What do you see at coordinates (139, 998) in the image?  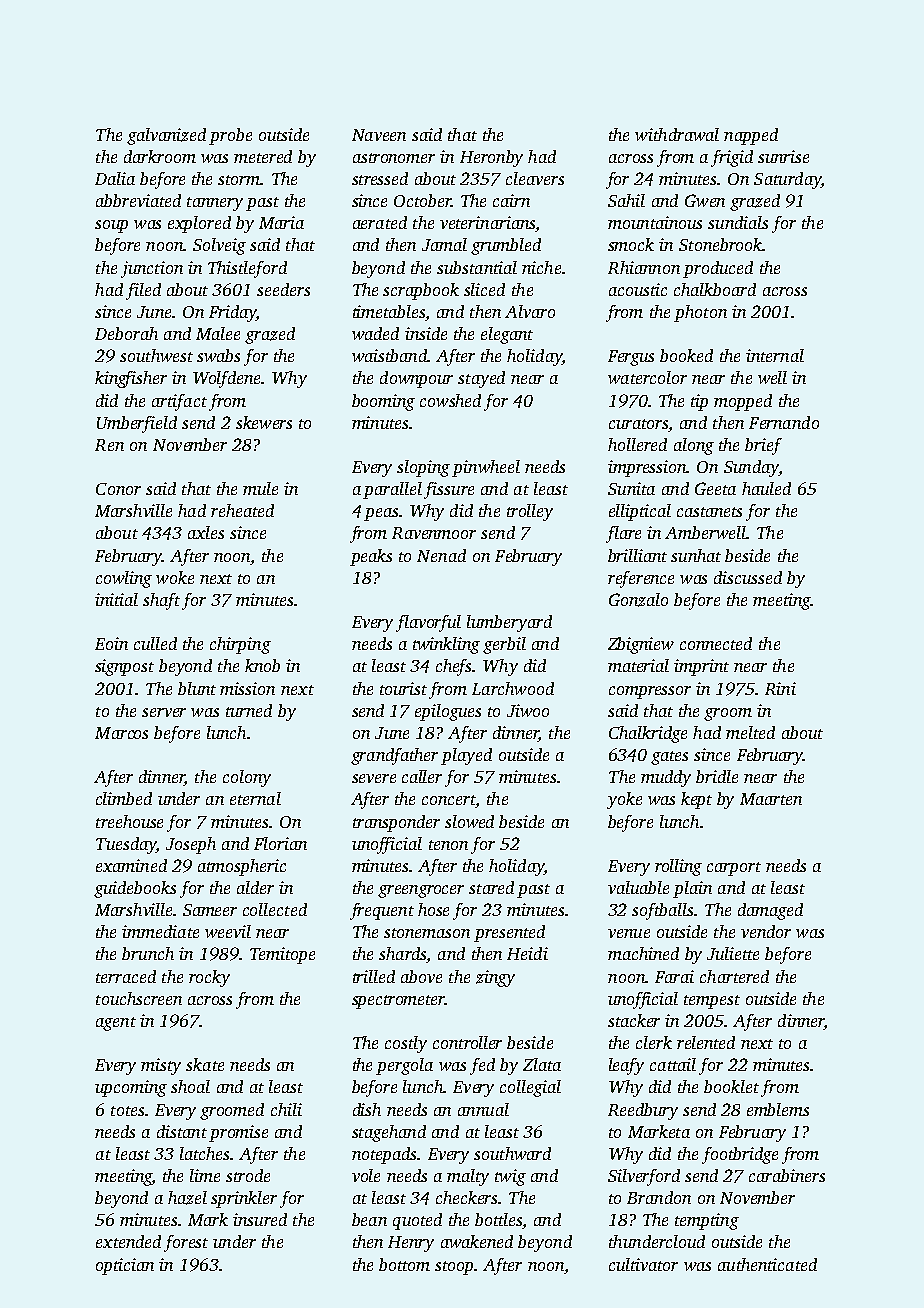 I see `touchscreen` at bounding box center [139, 998].
